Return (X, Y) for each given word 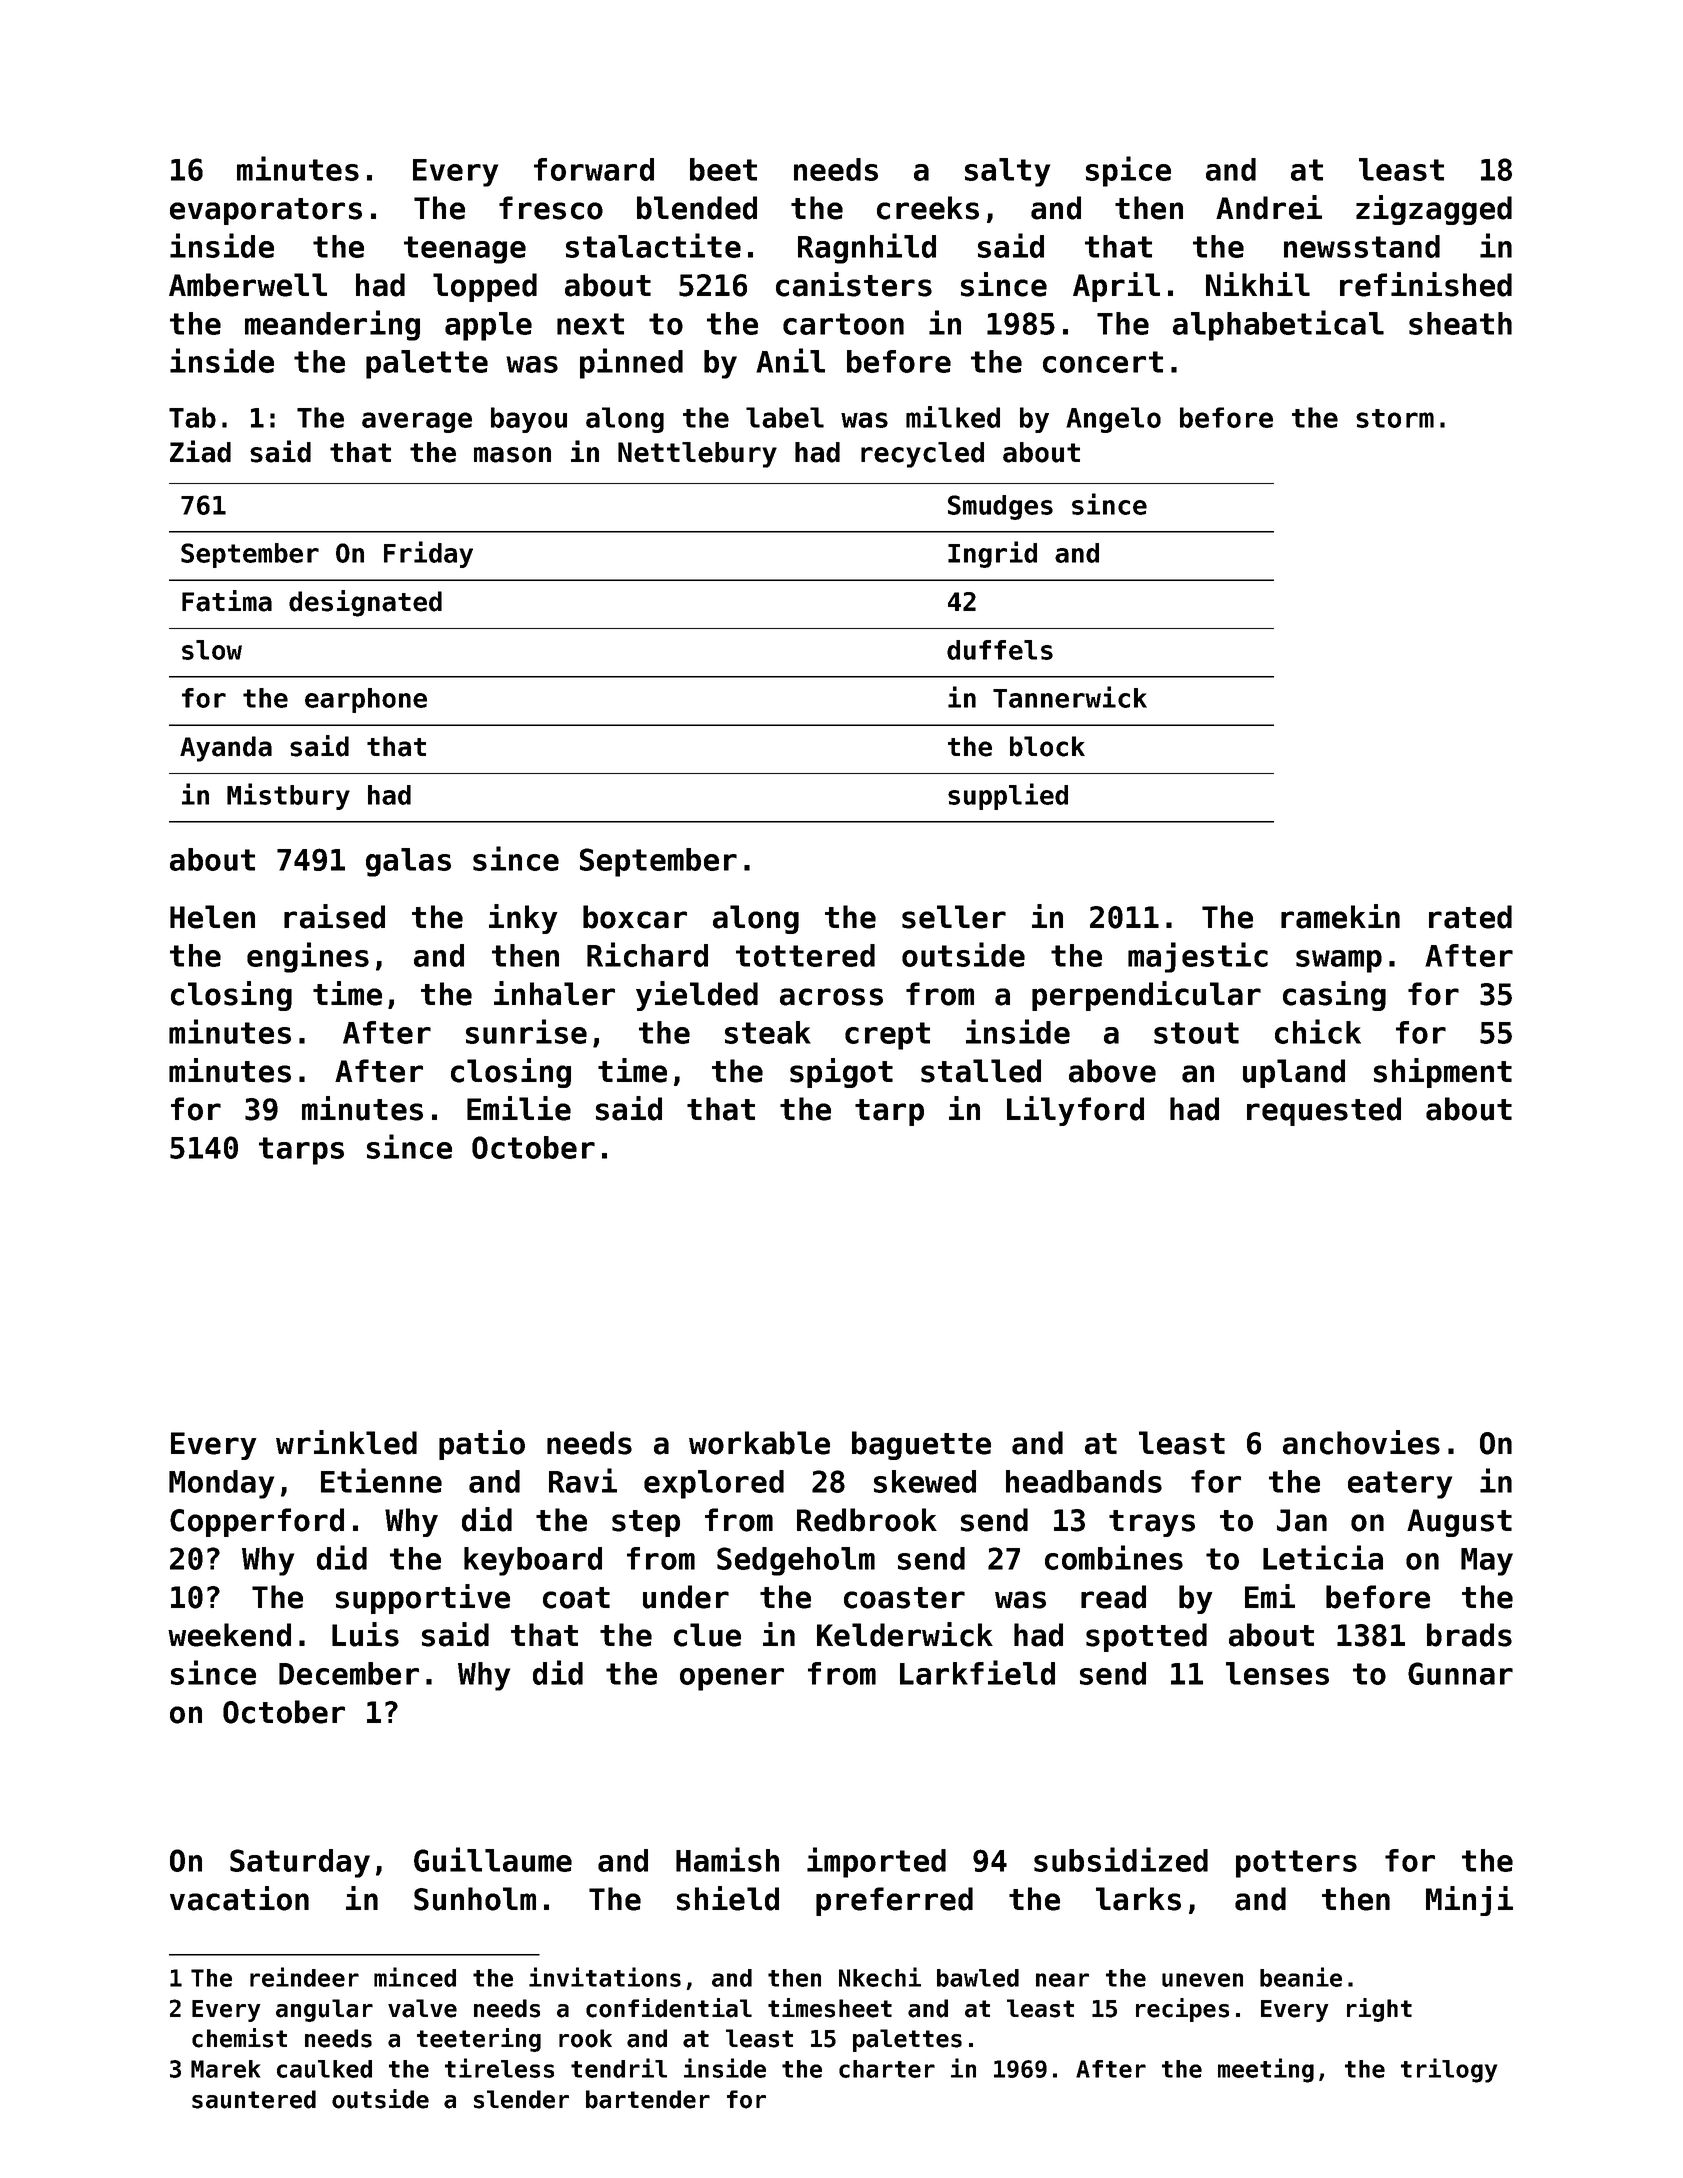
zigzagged (1434, 210)
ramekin (1340, 916)
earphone (366, 700)
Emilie (519, 1108)
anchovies (1361, 1442)
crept (887, 1036)
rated (1470, 917)
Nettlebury (697, 455)
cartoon (843, 324)
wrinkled (346, 1442)
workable (759, 1443)
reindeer (304, 1977)
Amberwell (248, 285)
